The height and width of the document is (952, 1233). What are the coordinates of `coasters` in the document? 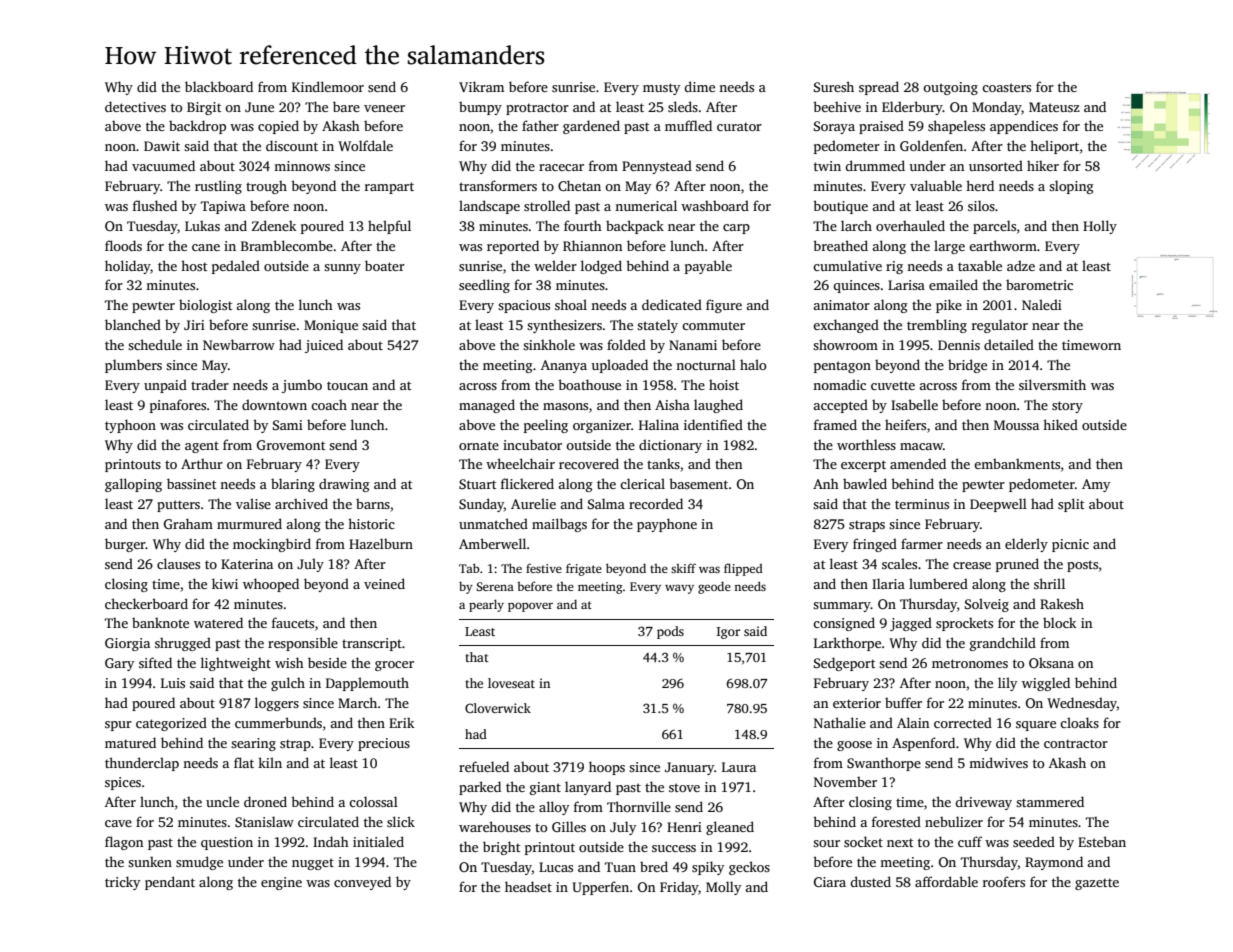 It's located at (1006, 87).
